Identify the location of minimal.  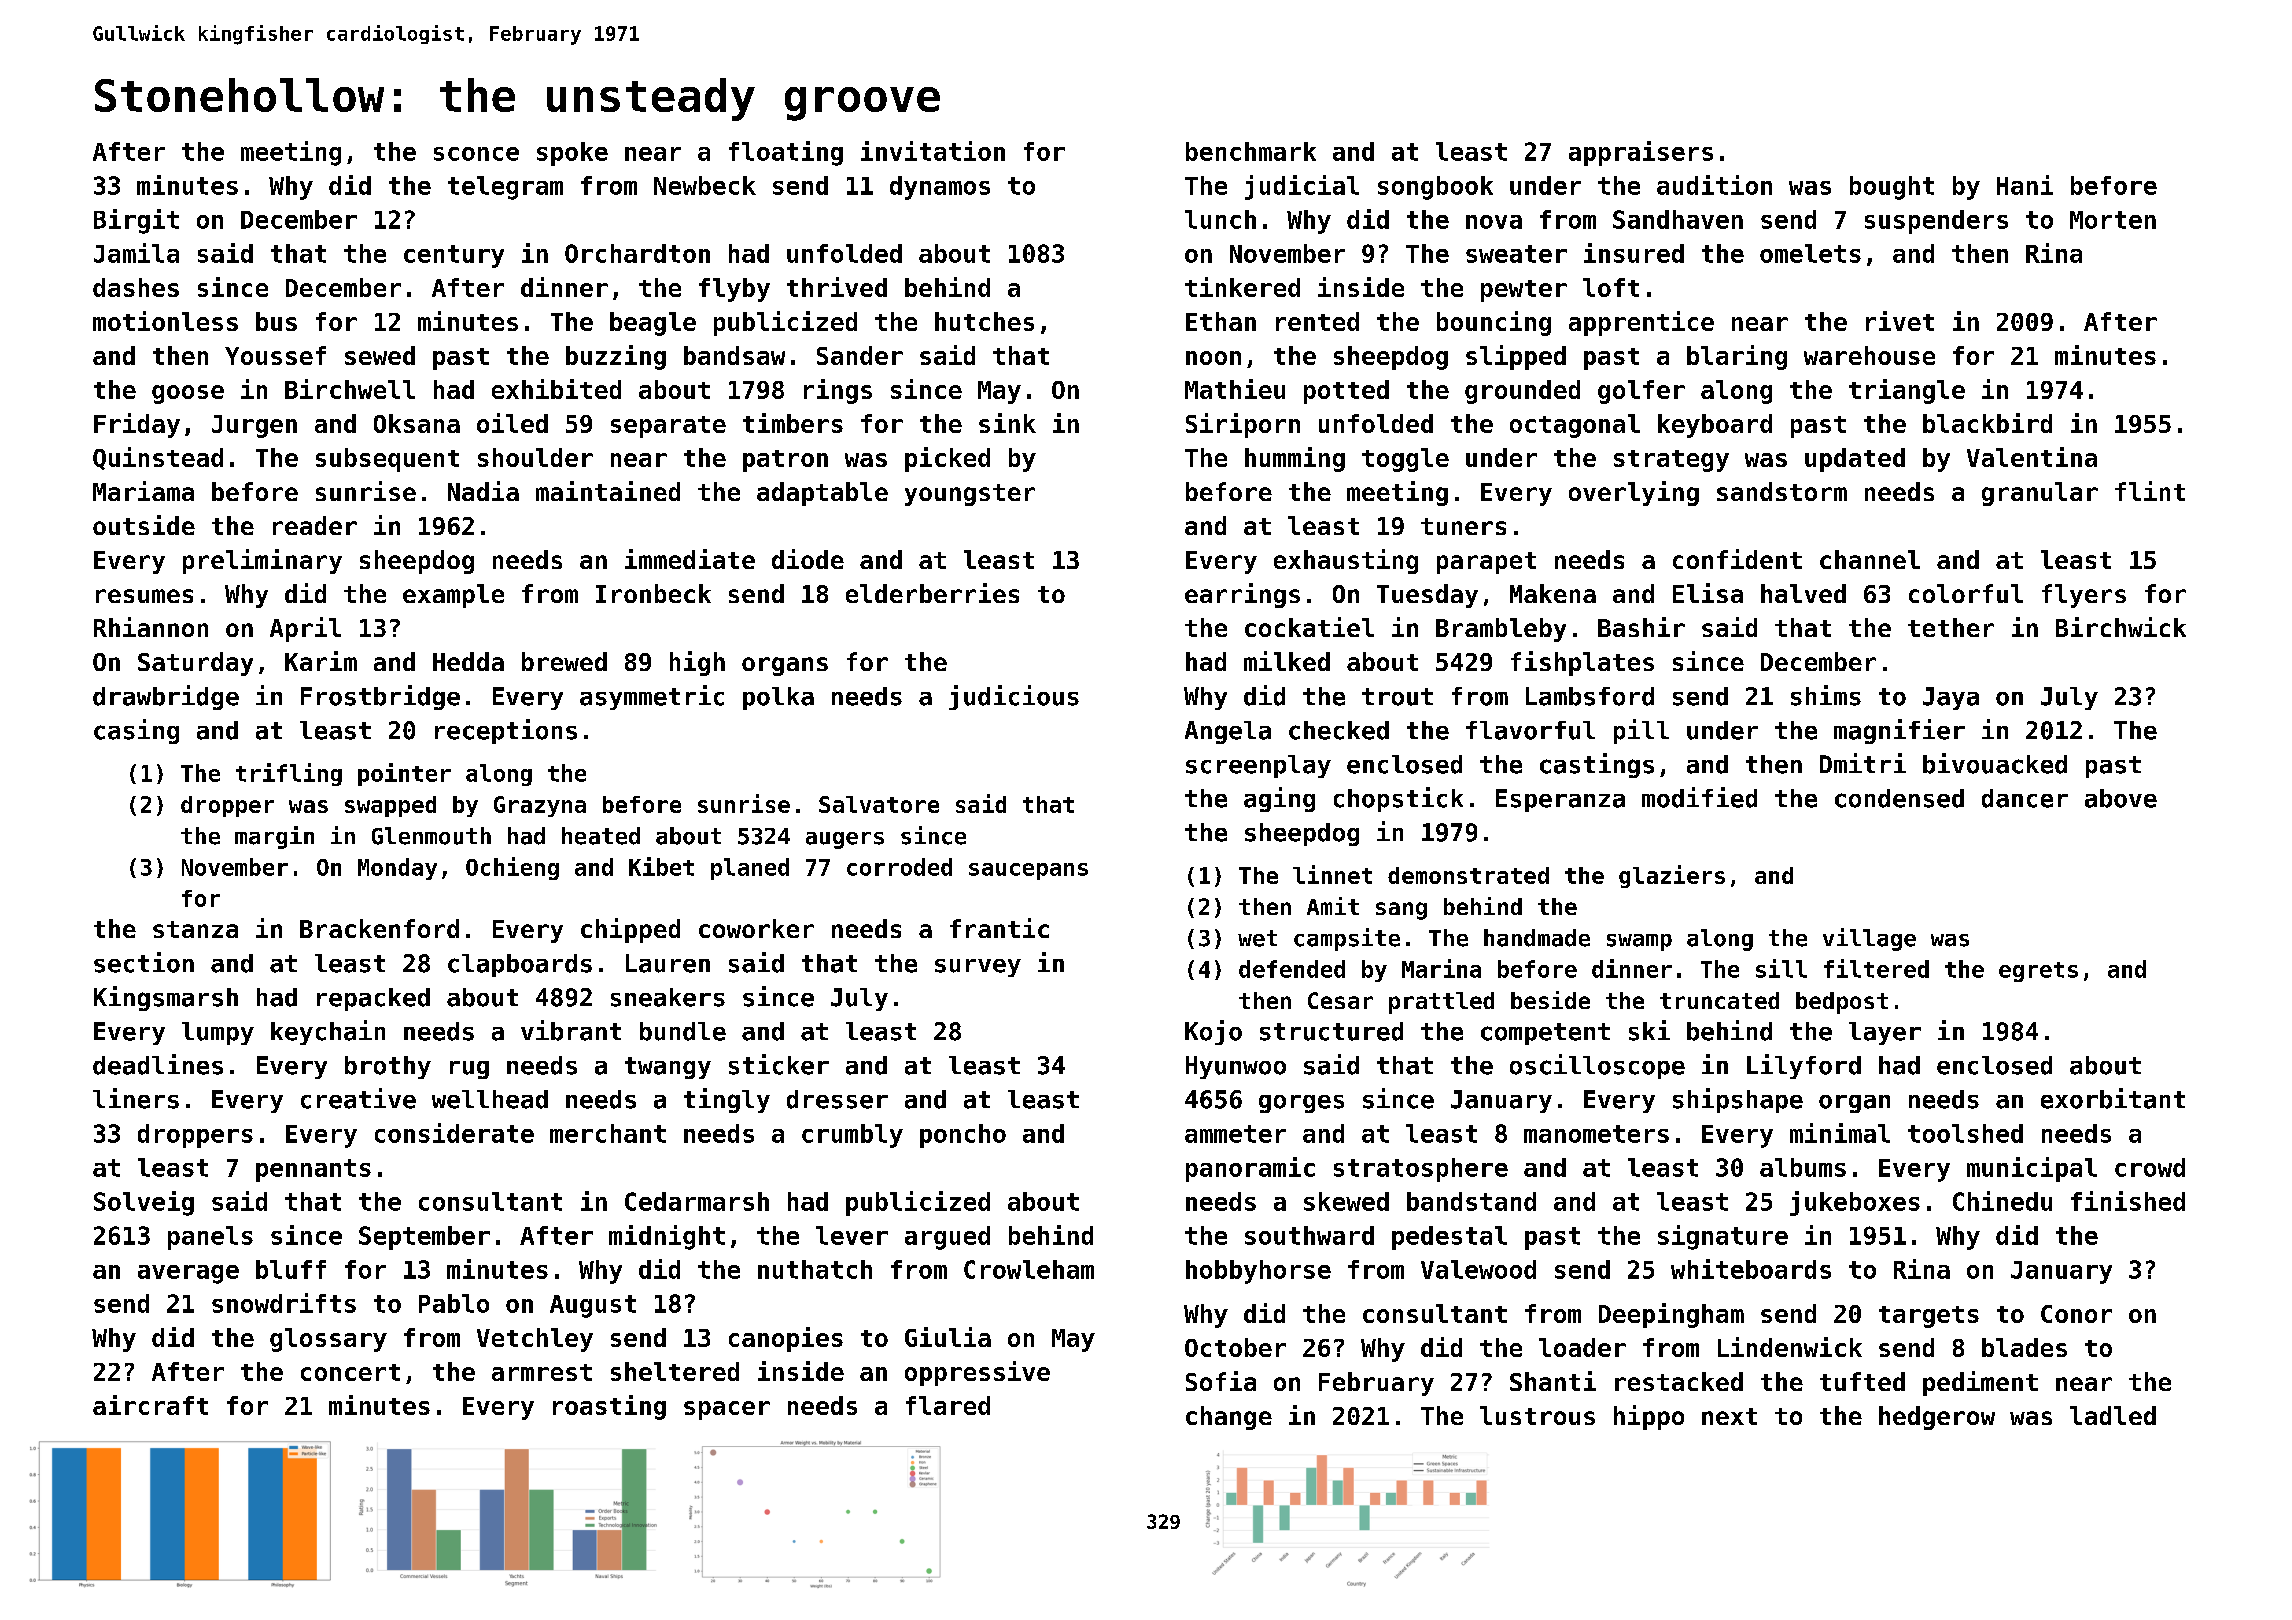
(1840, 1133).
